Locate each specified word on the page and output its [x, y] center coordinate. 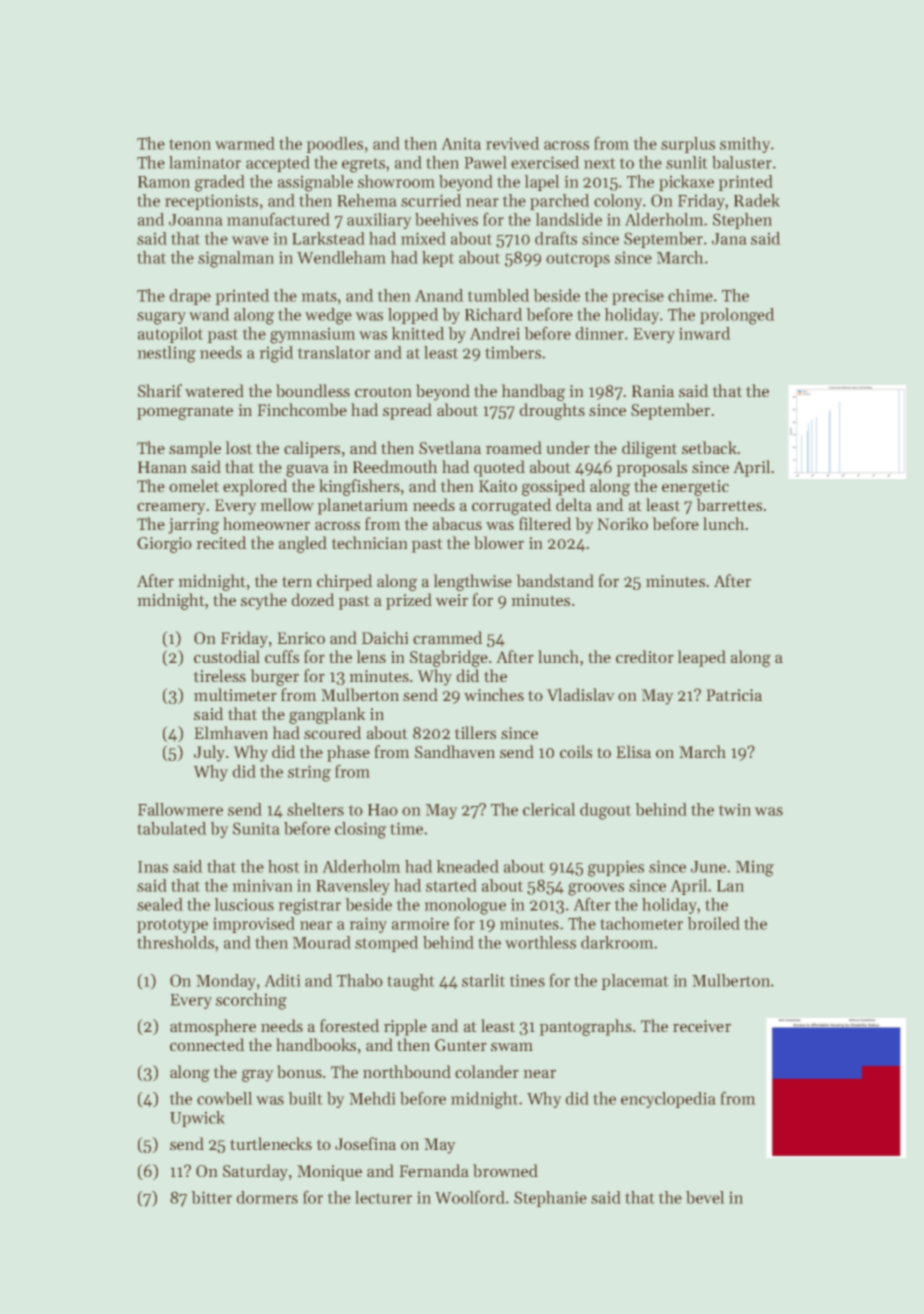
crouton [383, 391]
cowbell [225, 1098]
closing [360, 830]
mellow [287, 504]
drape [190, 297]
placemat [635, 982]
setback [709, 447]
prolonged [737, 316]
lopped [413, 316]
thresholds [175, 942]
